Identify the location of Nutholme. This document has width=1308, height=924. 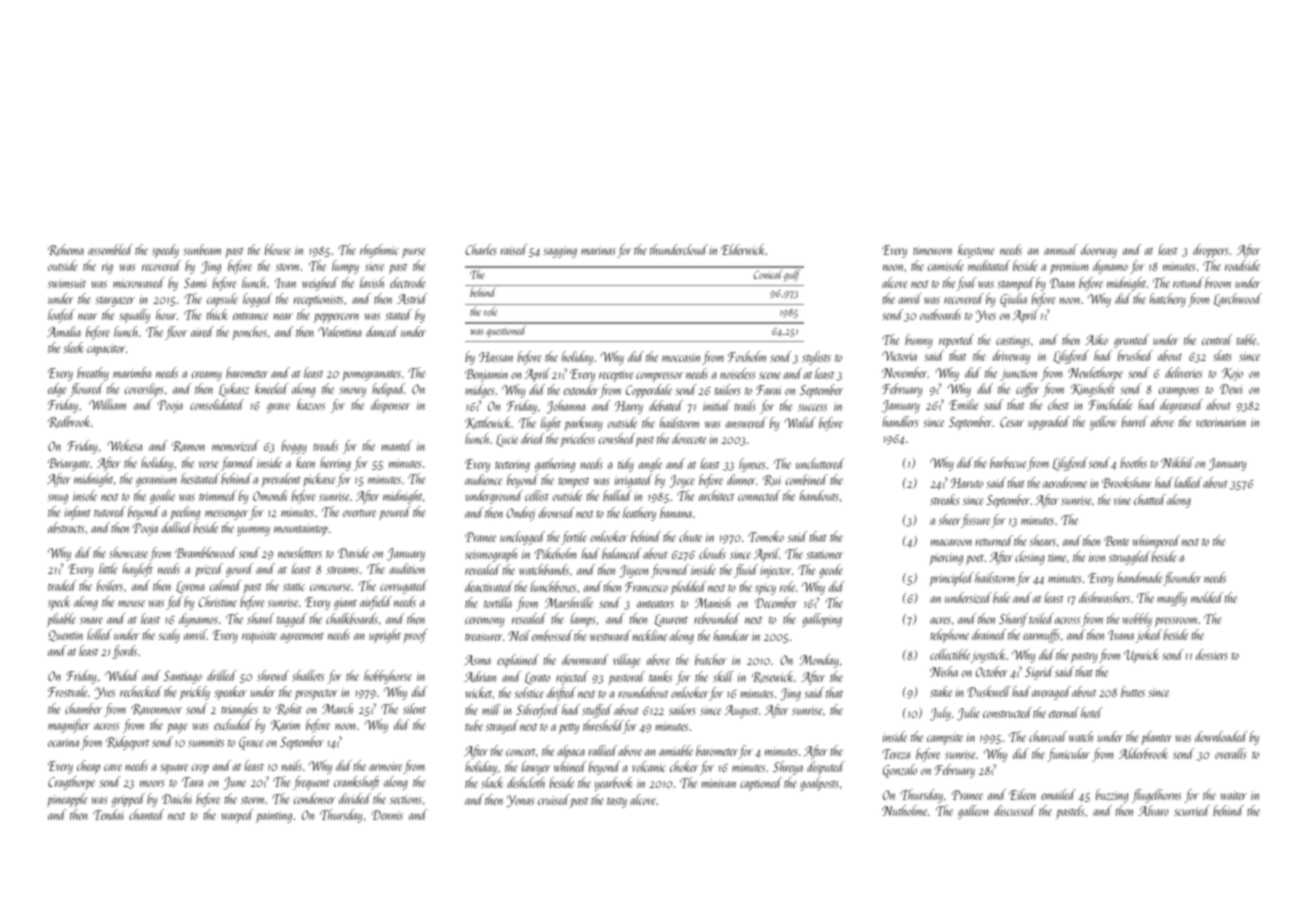
(904, 810).
